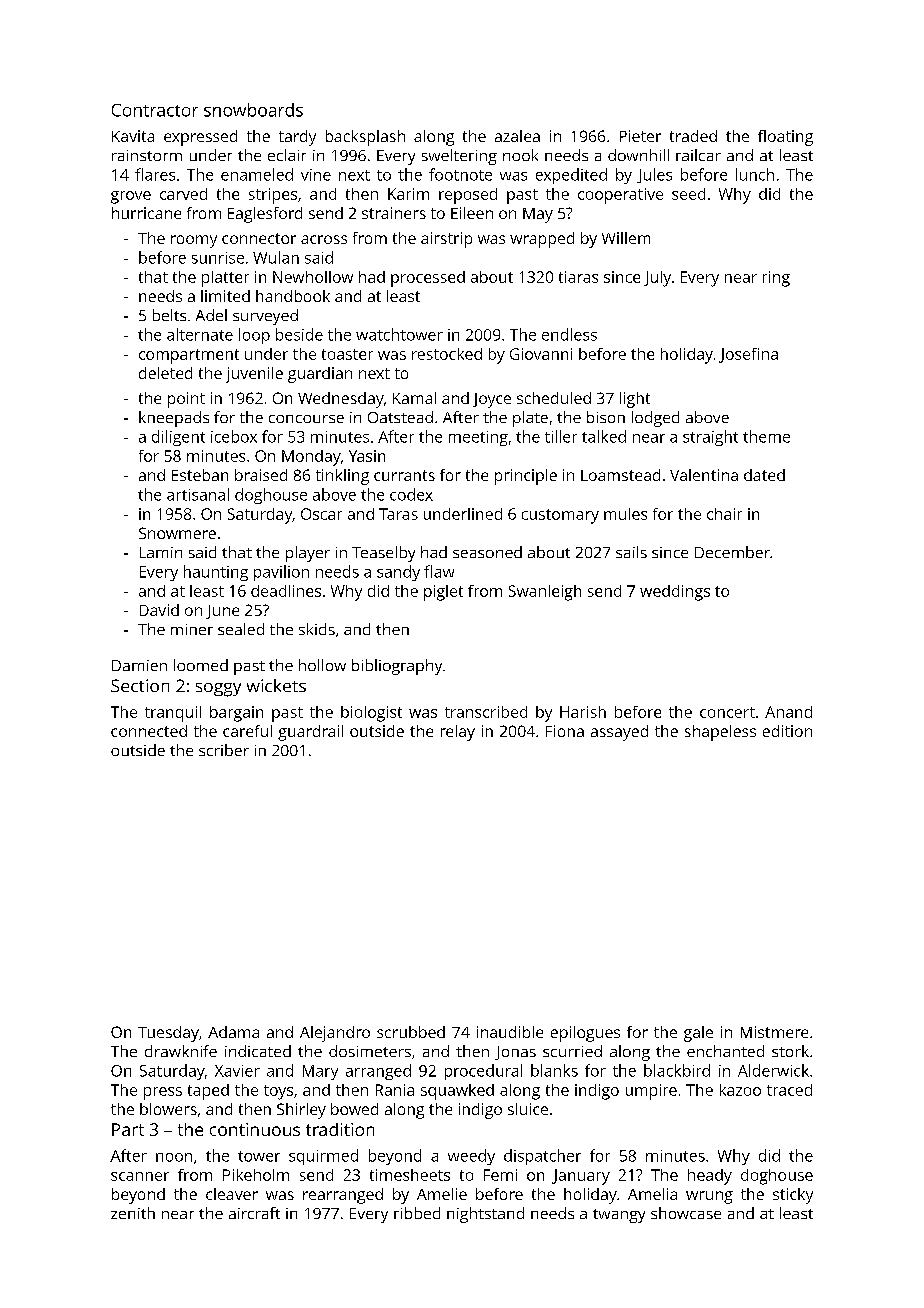 The width and height of the screenshot is (924, 1308). Describe the element at coordinates (133, 1213) in the screenshot. I see `zenith` at that location.
